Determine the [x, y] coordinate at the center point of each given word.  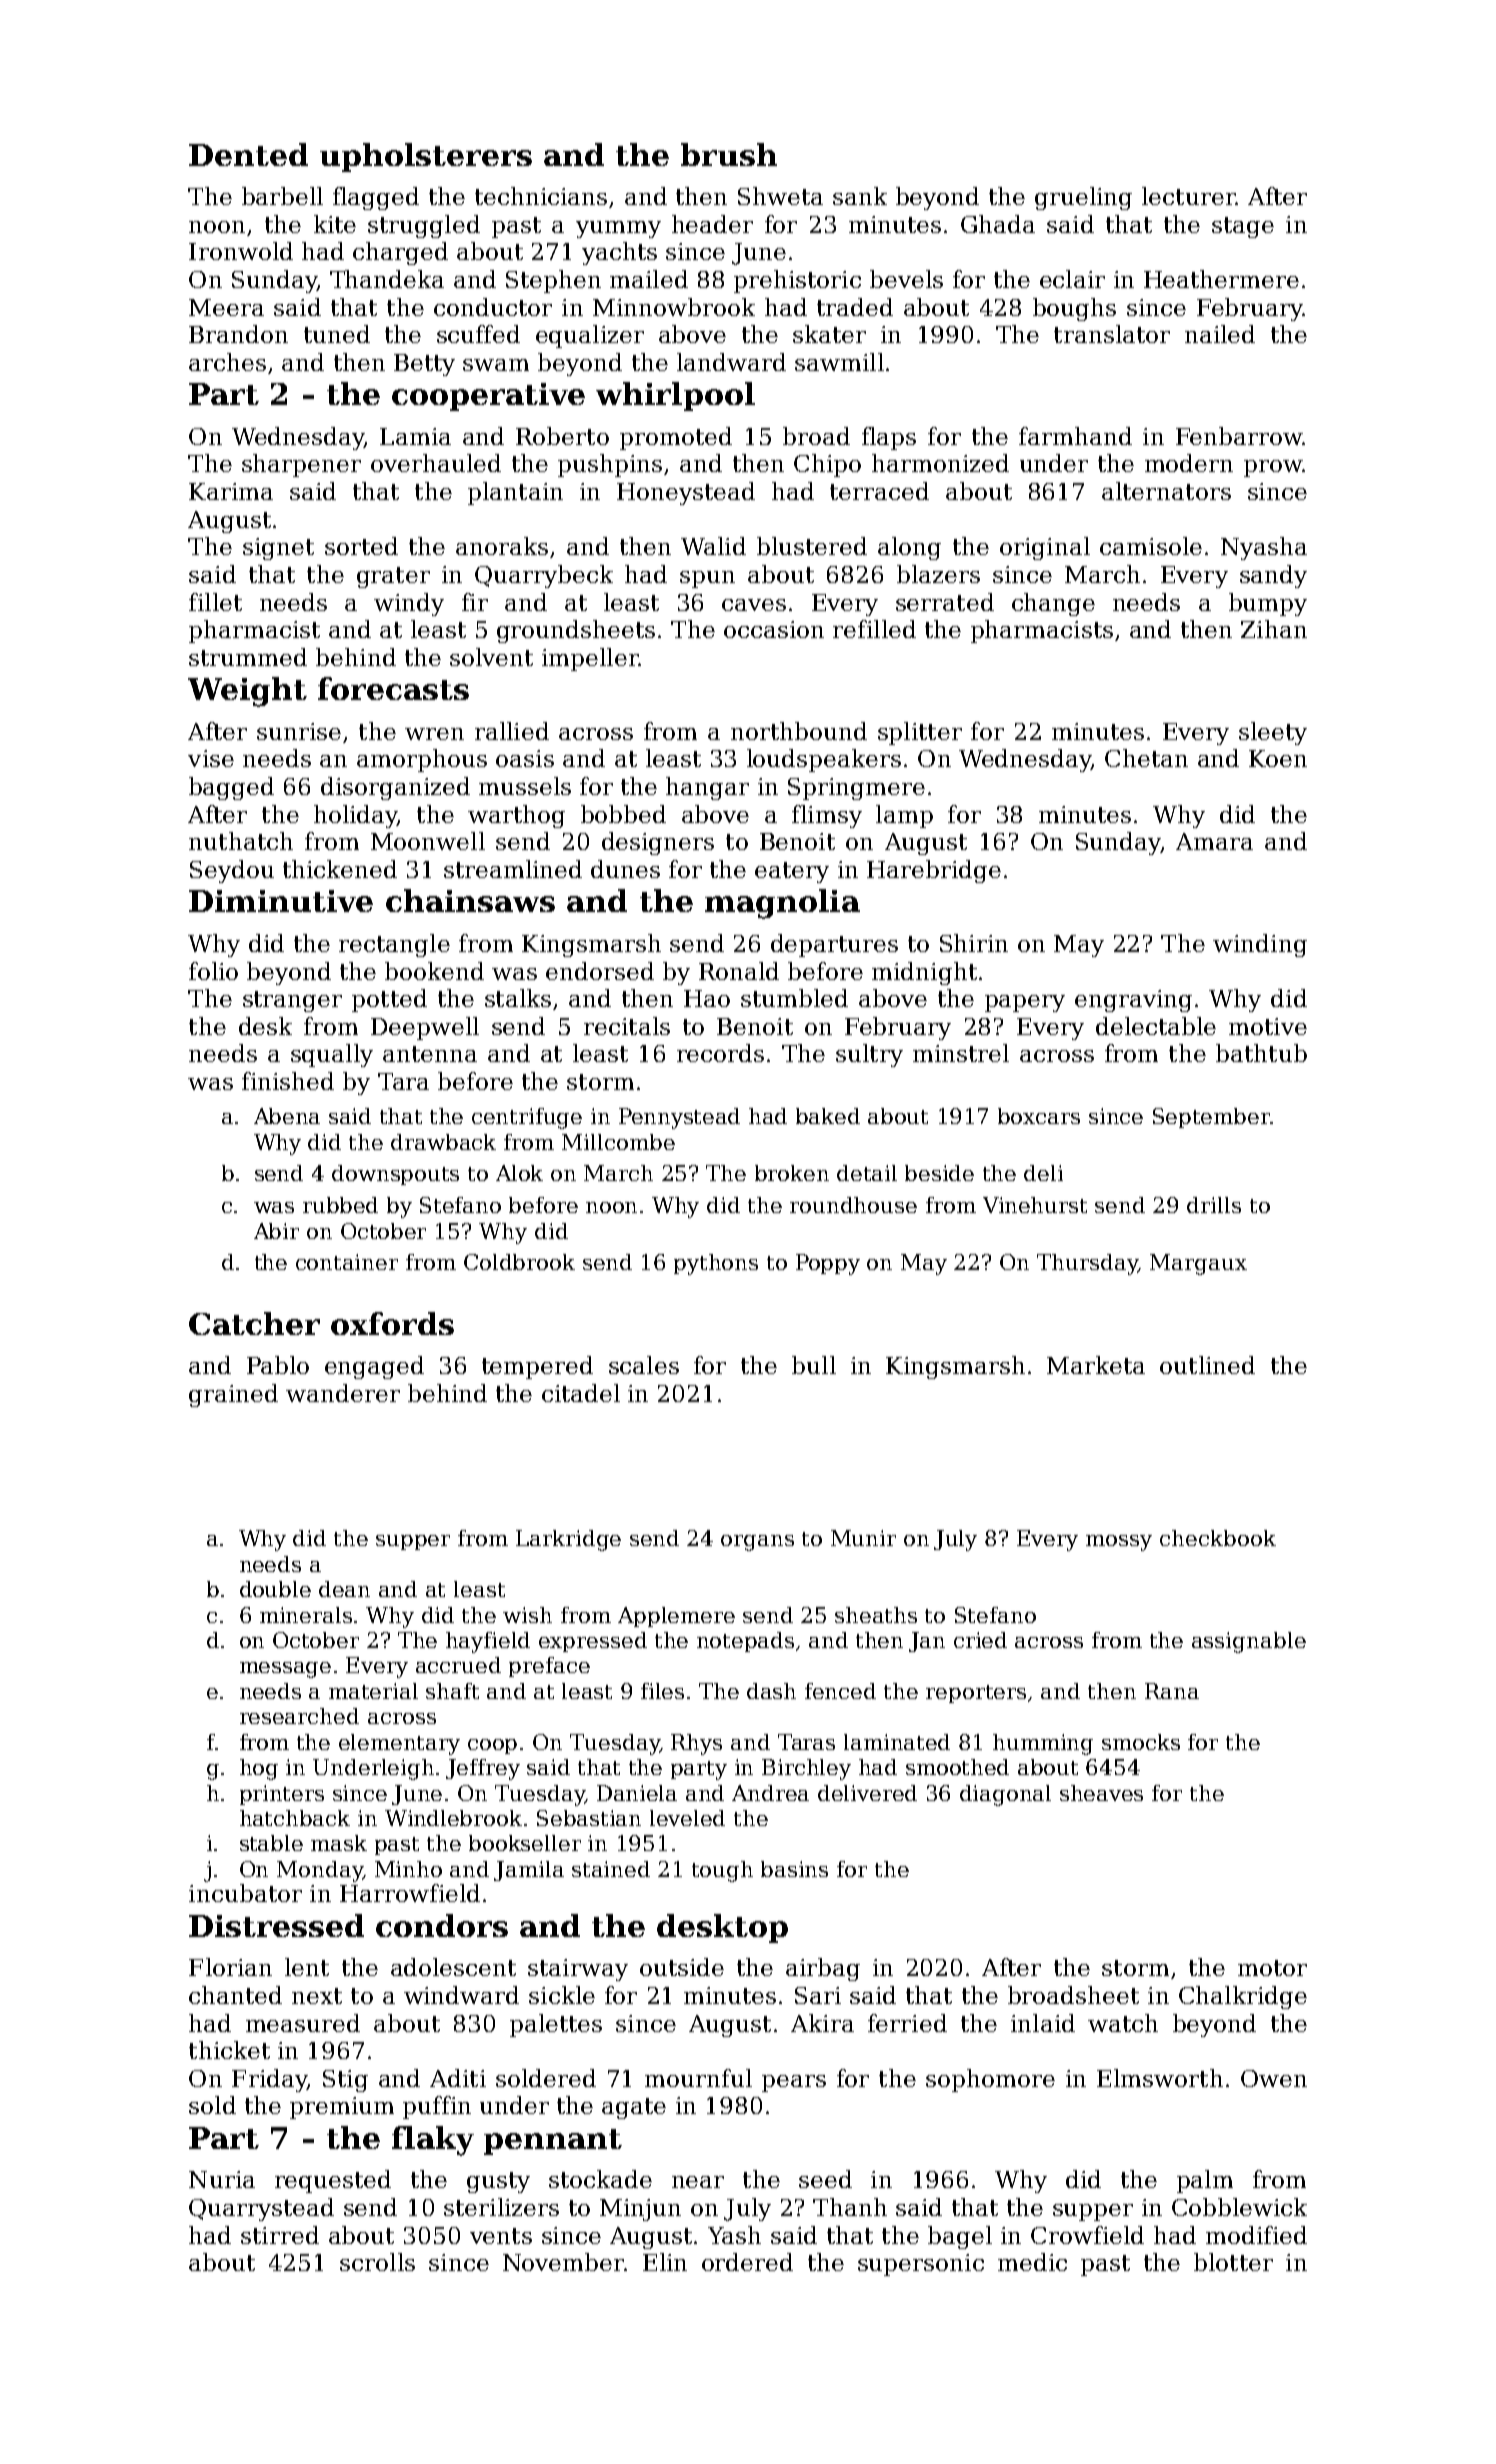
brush [729, 154]
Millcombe [618, 1142]
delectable [1156, 1026]
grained [233, 1395]
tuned [337, 334]
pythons [716, 1264]
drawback [443, 1142]
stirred [280, 2235]
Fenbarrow [1239, 436]
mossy [1119, 1543]
